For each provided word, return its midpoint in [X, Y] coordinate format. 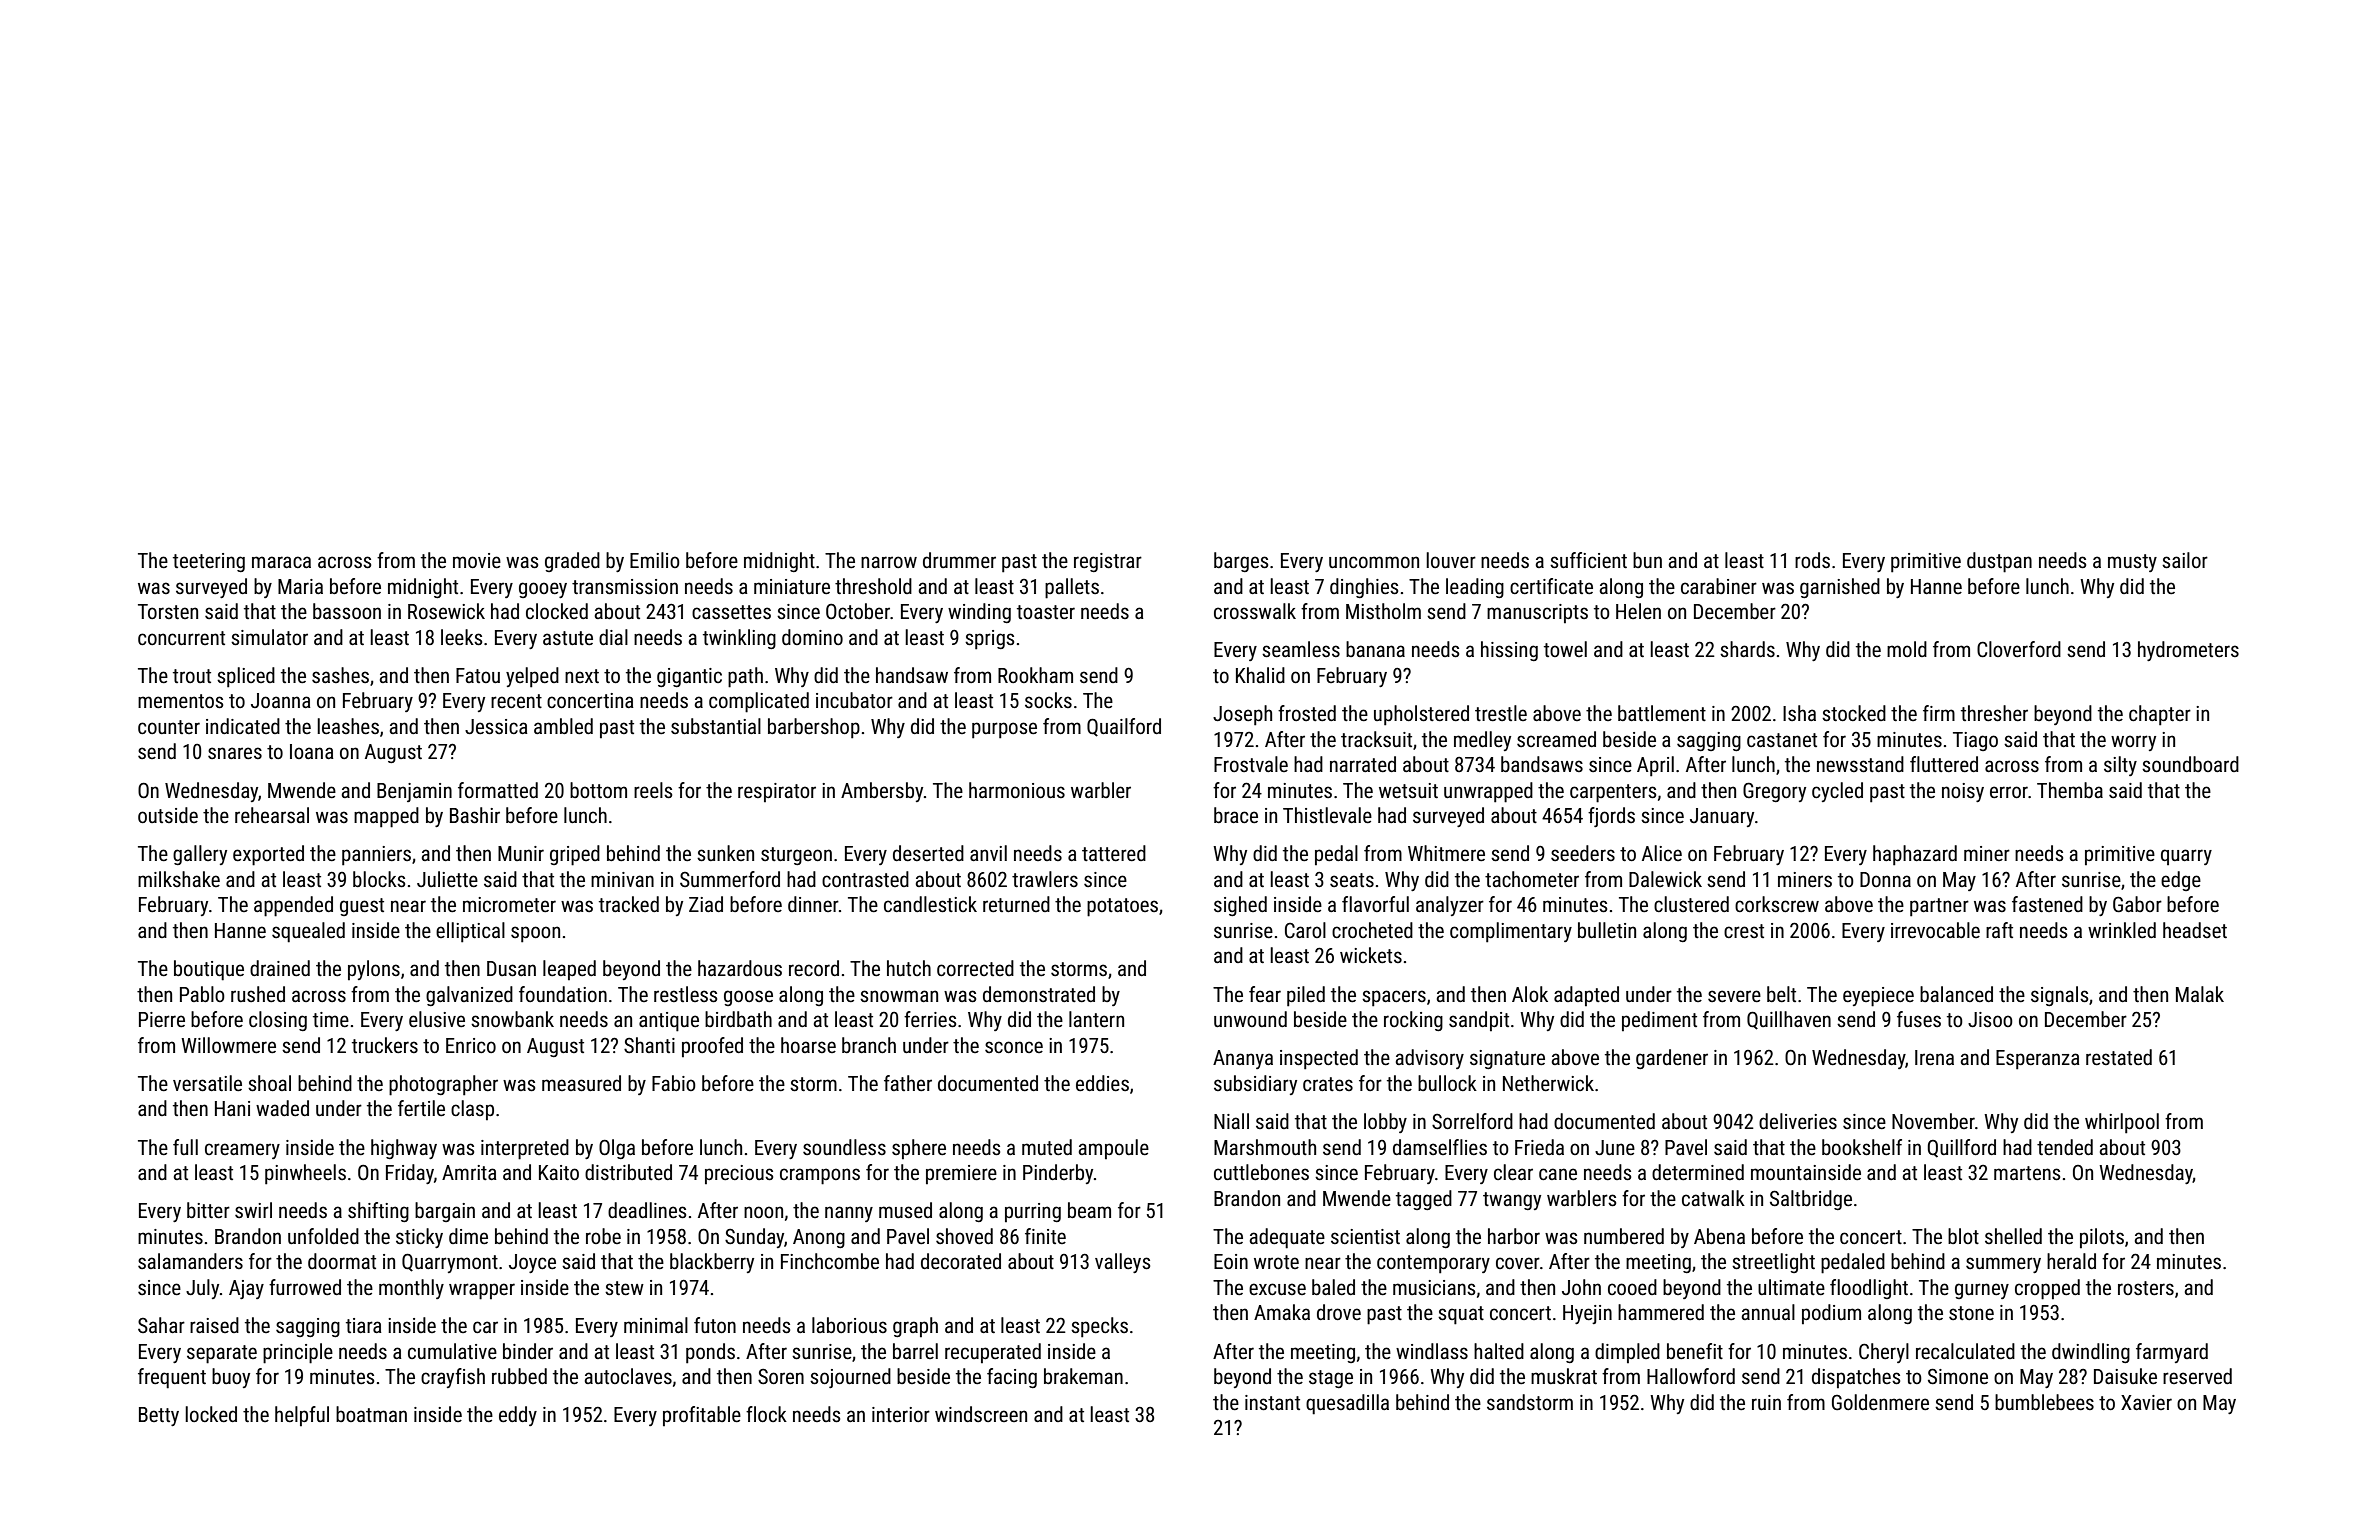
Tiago [1975, 741]
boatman [371, 1414]
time [331, 1020]
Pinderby [1058, 1174]
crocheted [1372, 930]
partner [1939, 907]
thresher [1994, 713]
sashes [340, 675]
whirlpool [2122, 1123]
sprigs [989, 640]
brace [1236, 815]
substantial [716, 726]
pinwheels [305, 1174]
